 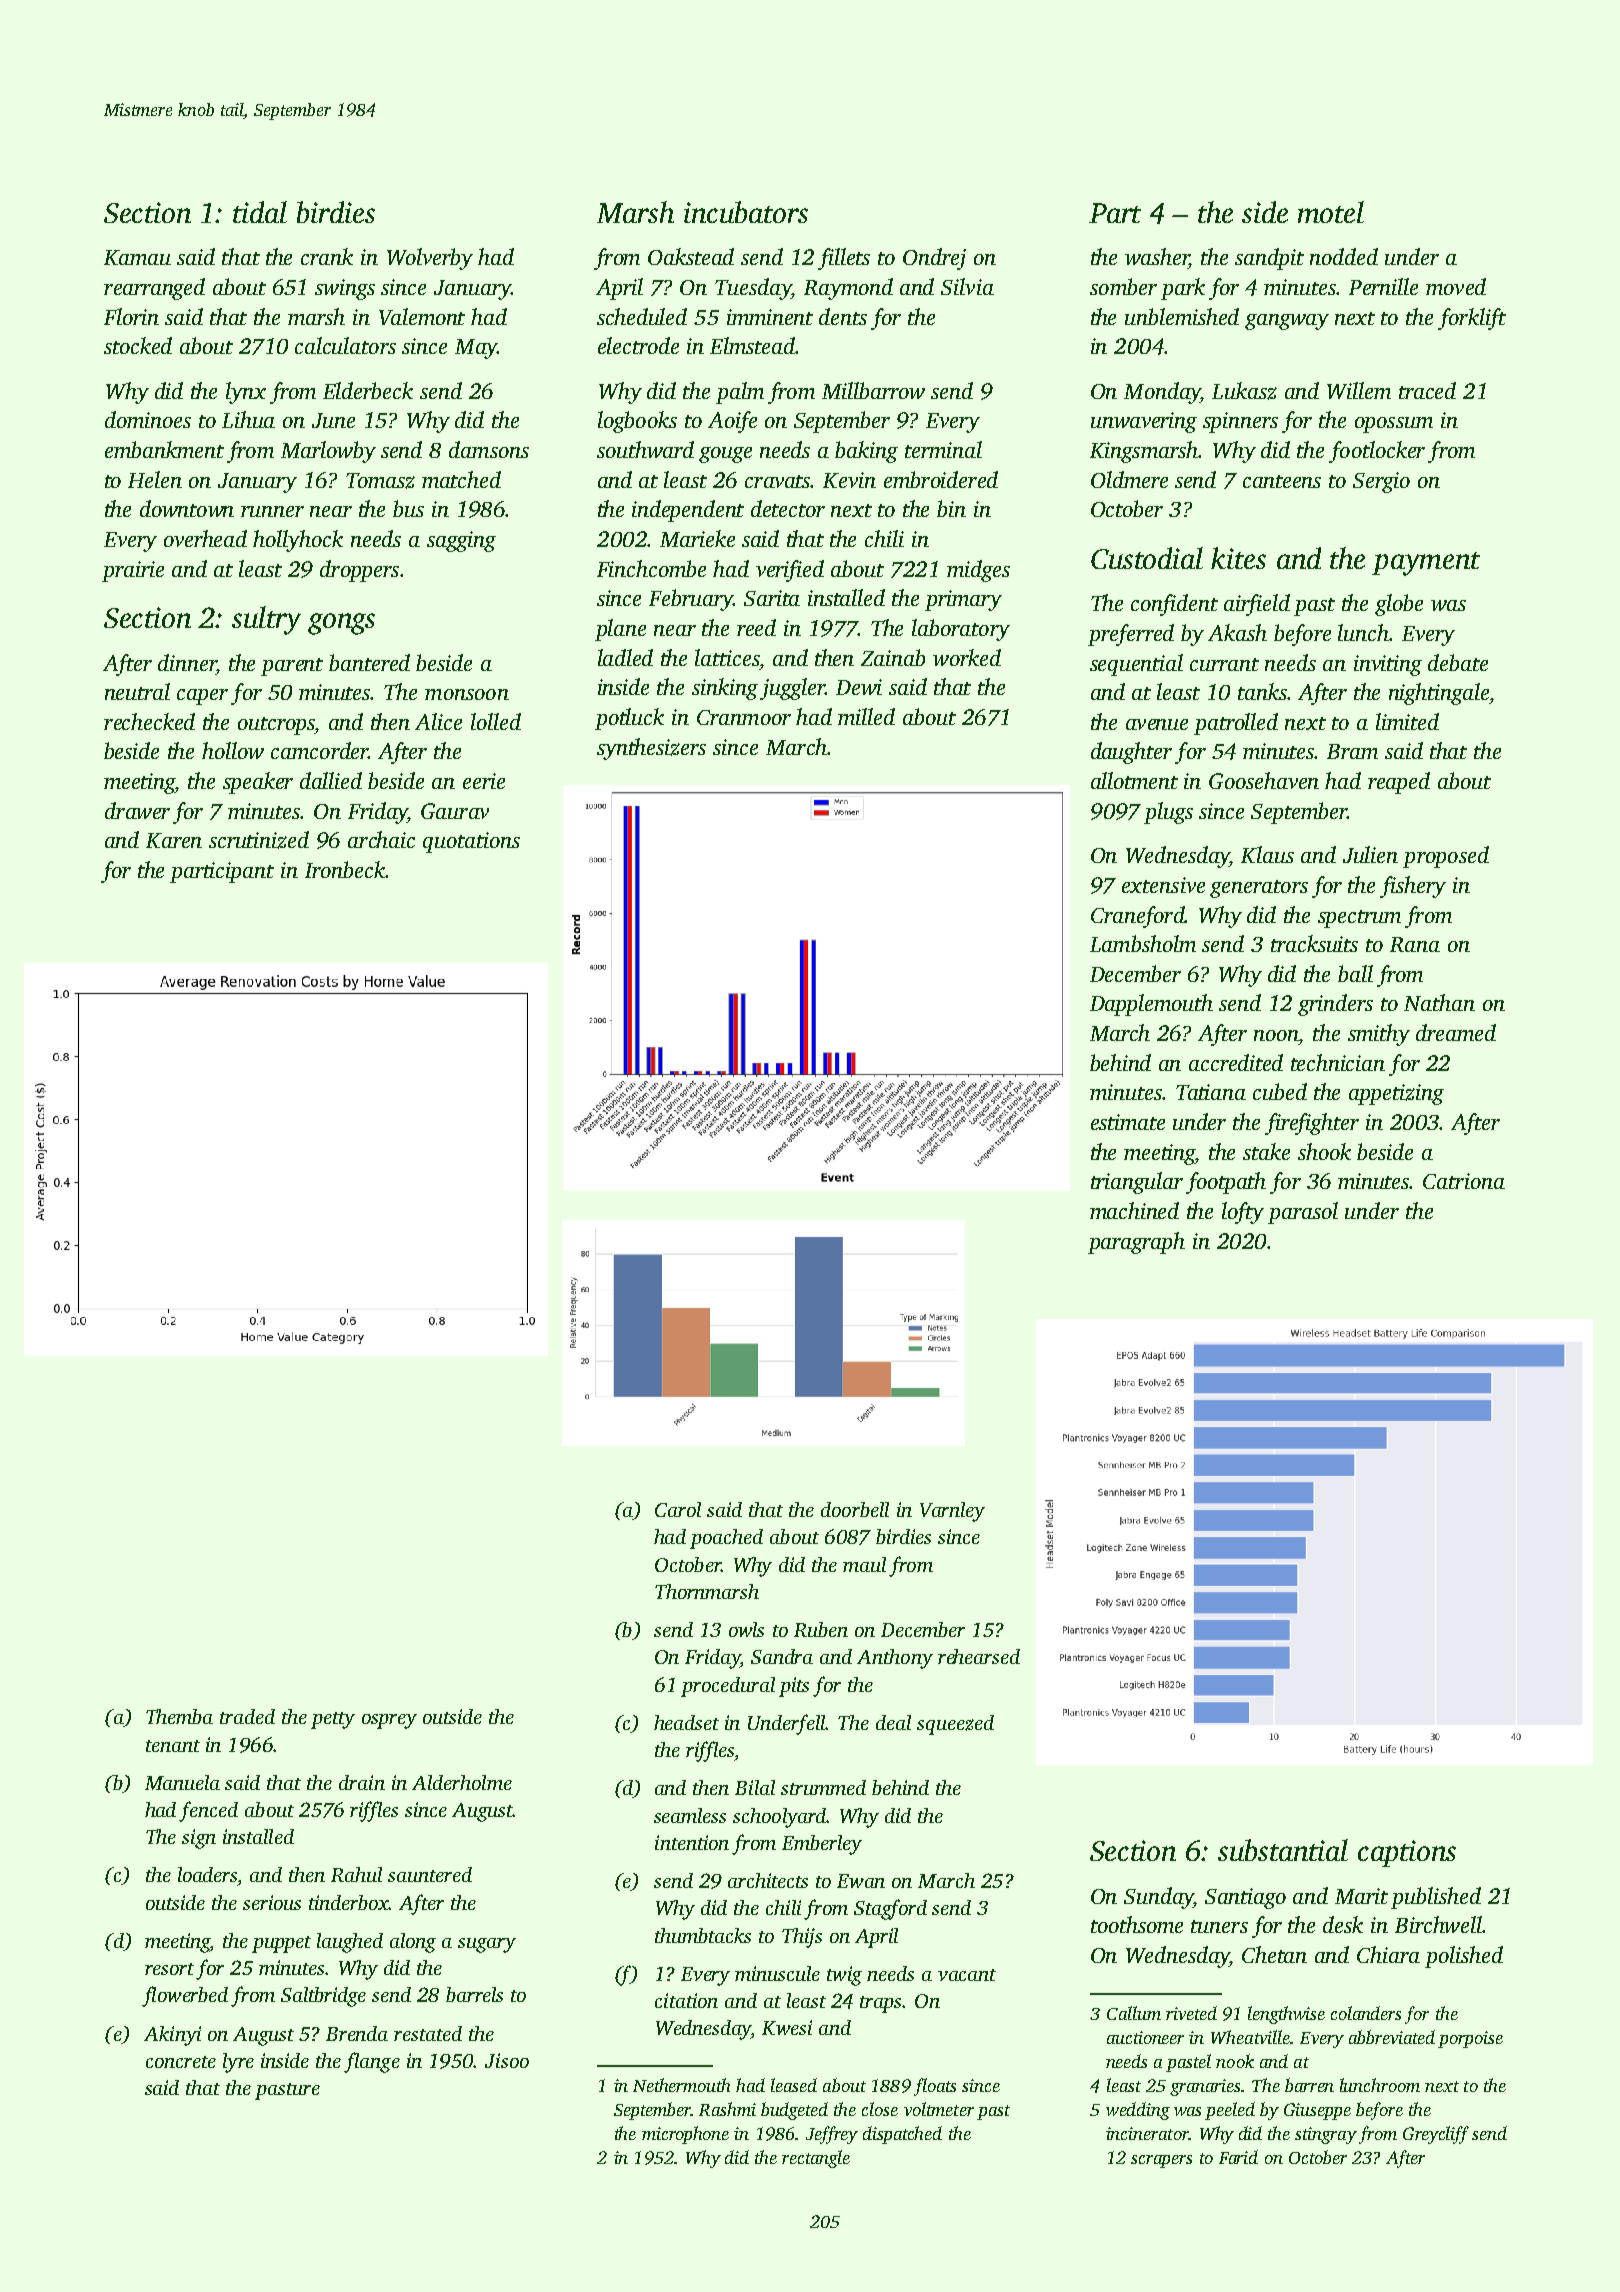 I want to click on microphone, so click(x=685, y=2135).
